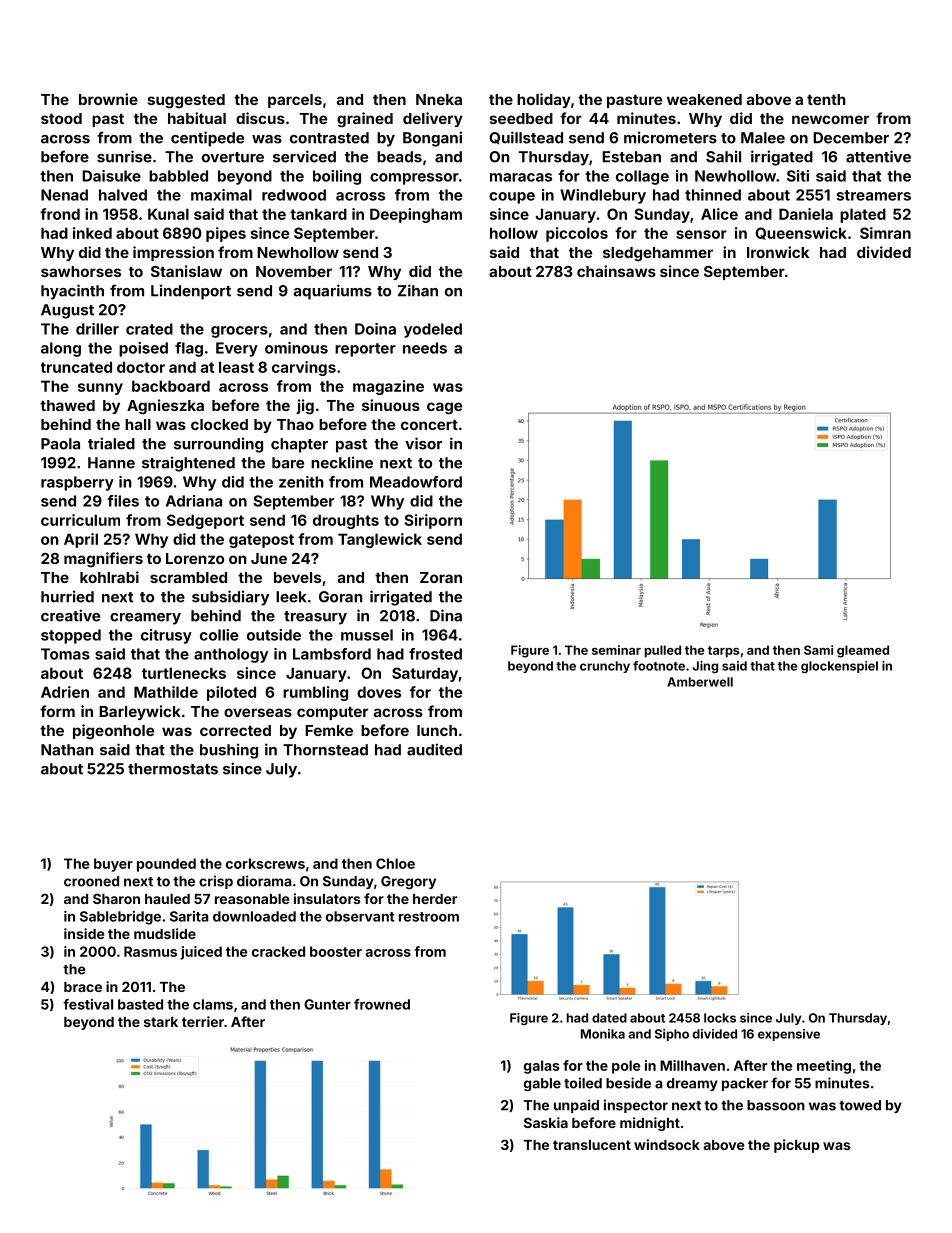  Describe the element at coordinates (325, 750) in the page. I see `Thornstead` at that location.
